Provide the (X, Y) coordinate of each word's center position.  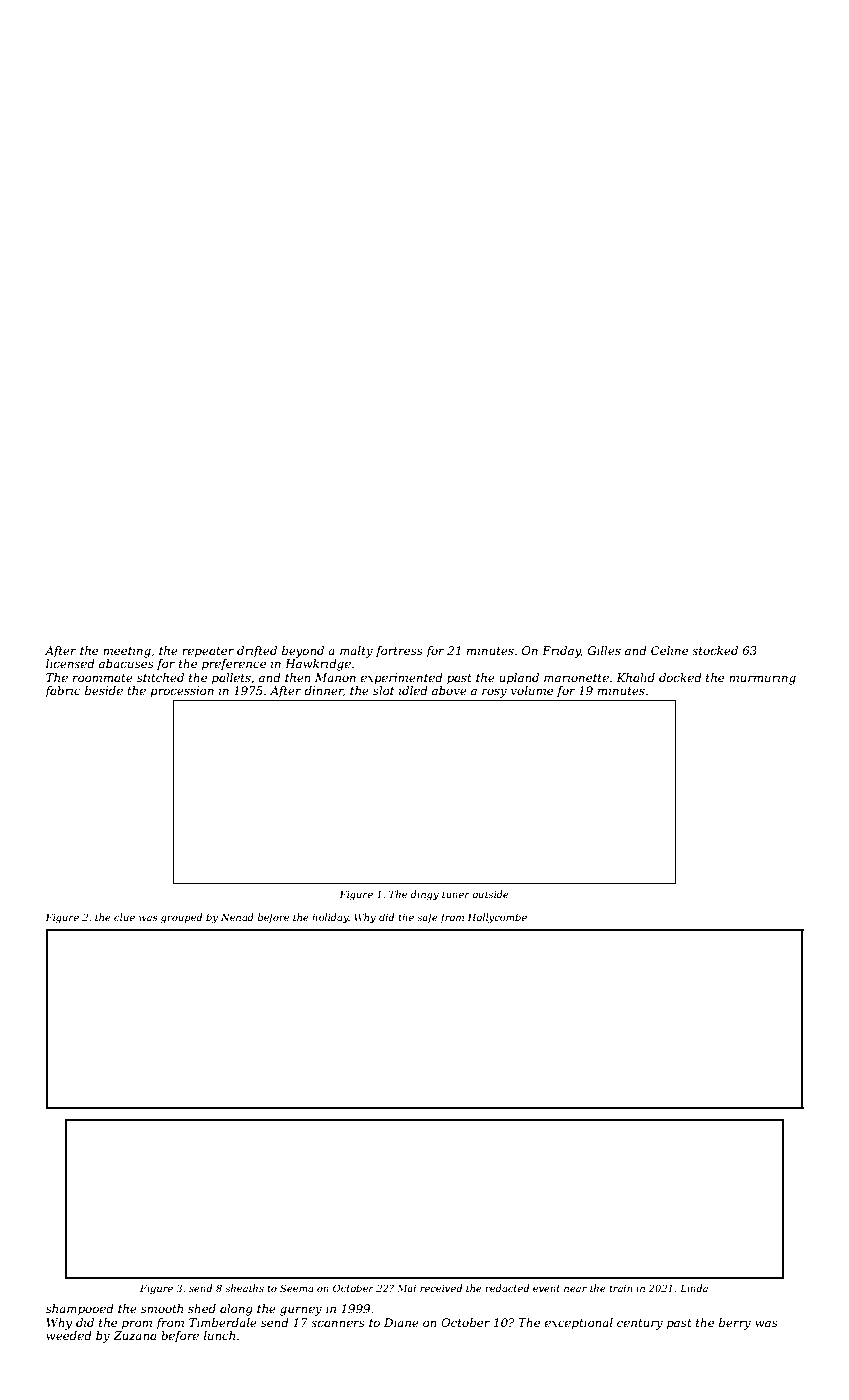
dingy (425, 895)
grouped (181, 918)
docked (680, 677)
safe (427, 918)
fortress (399, 652)
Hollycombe (497, 918)
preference (234, 665)
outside (490, 894)
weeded (69, 1335)
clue (124, 917)
